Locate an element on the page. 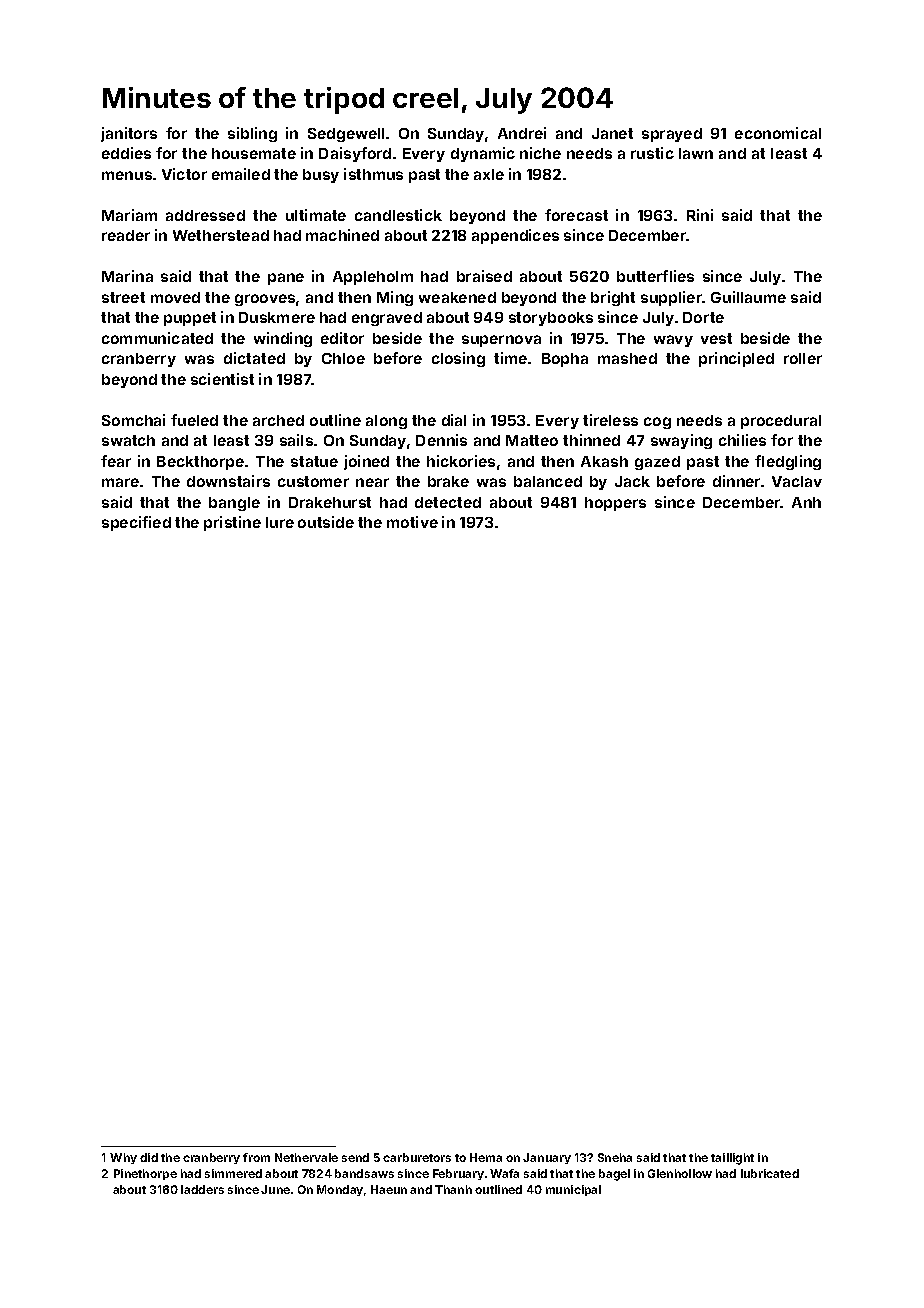  taillight is located at coordinates (732, 1159).
